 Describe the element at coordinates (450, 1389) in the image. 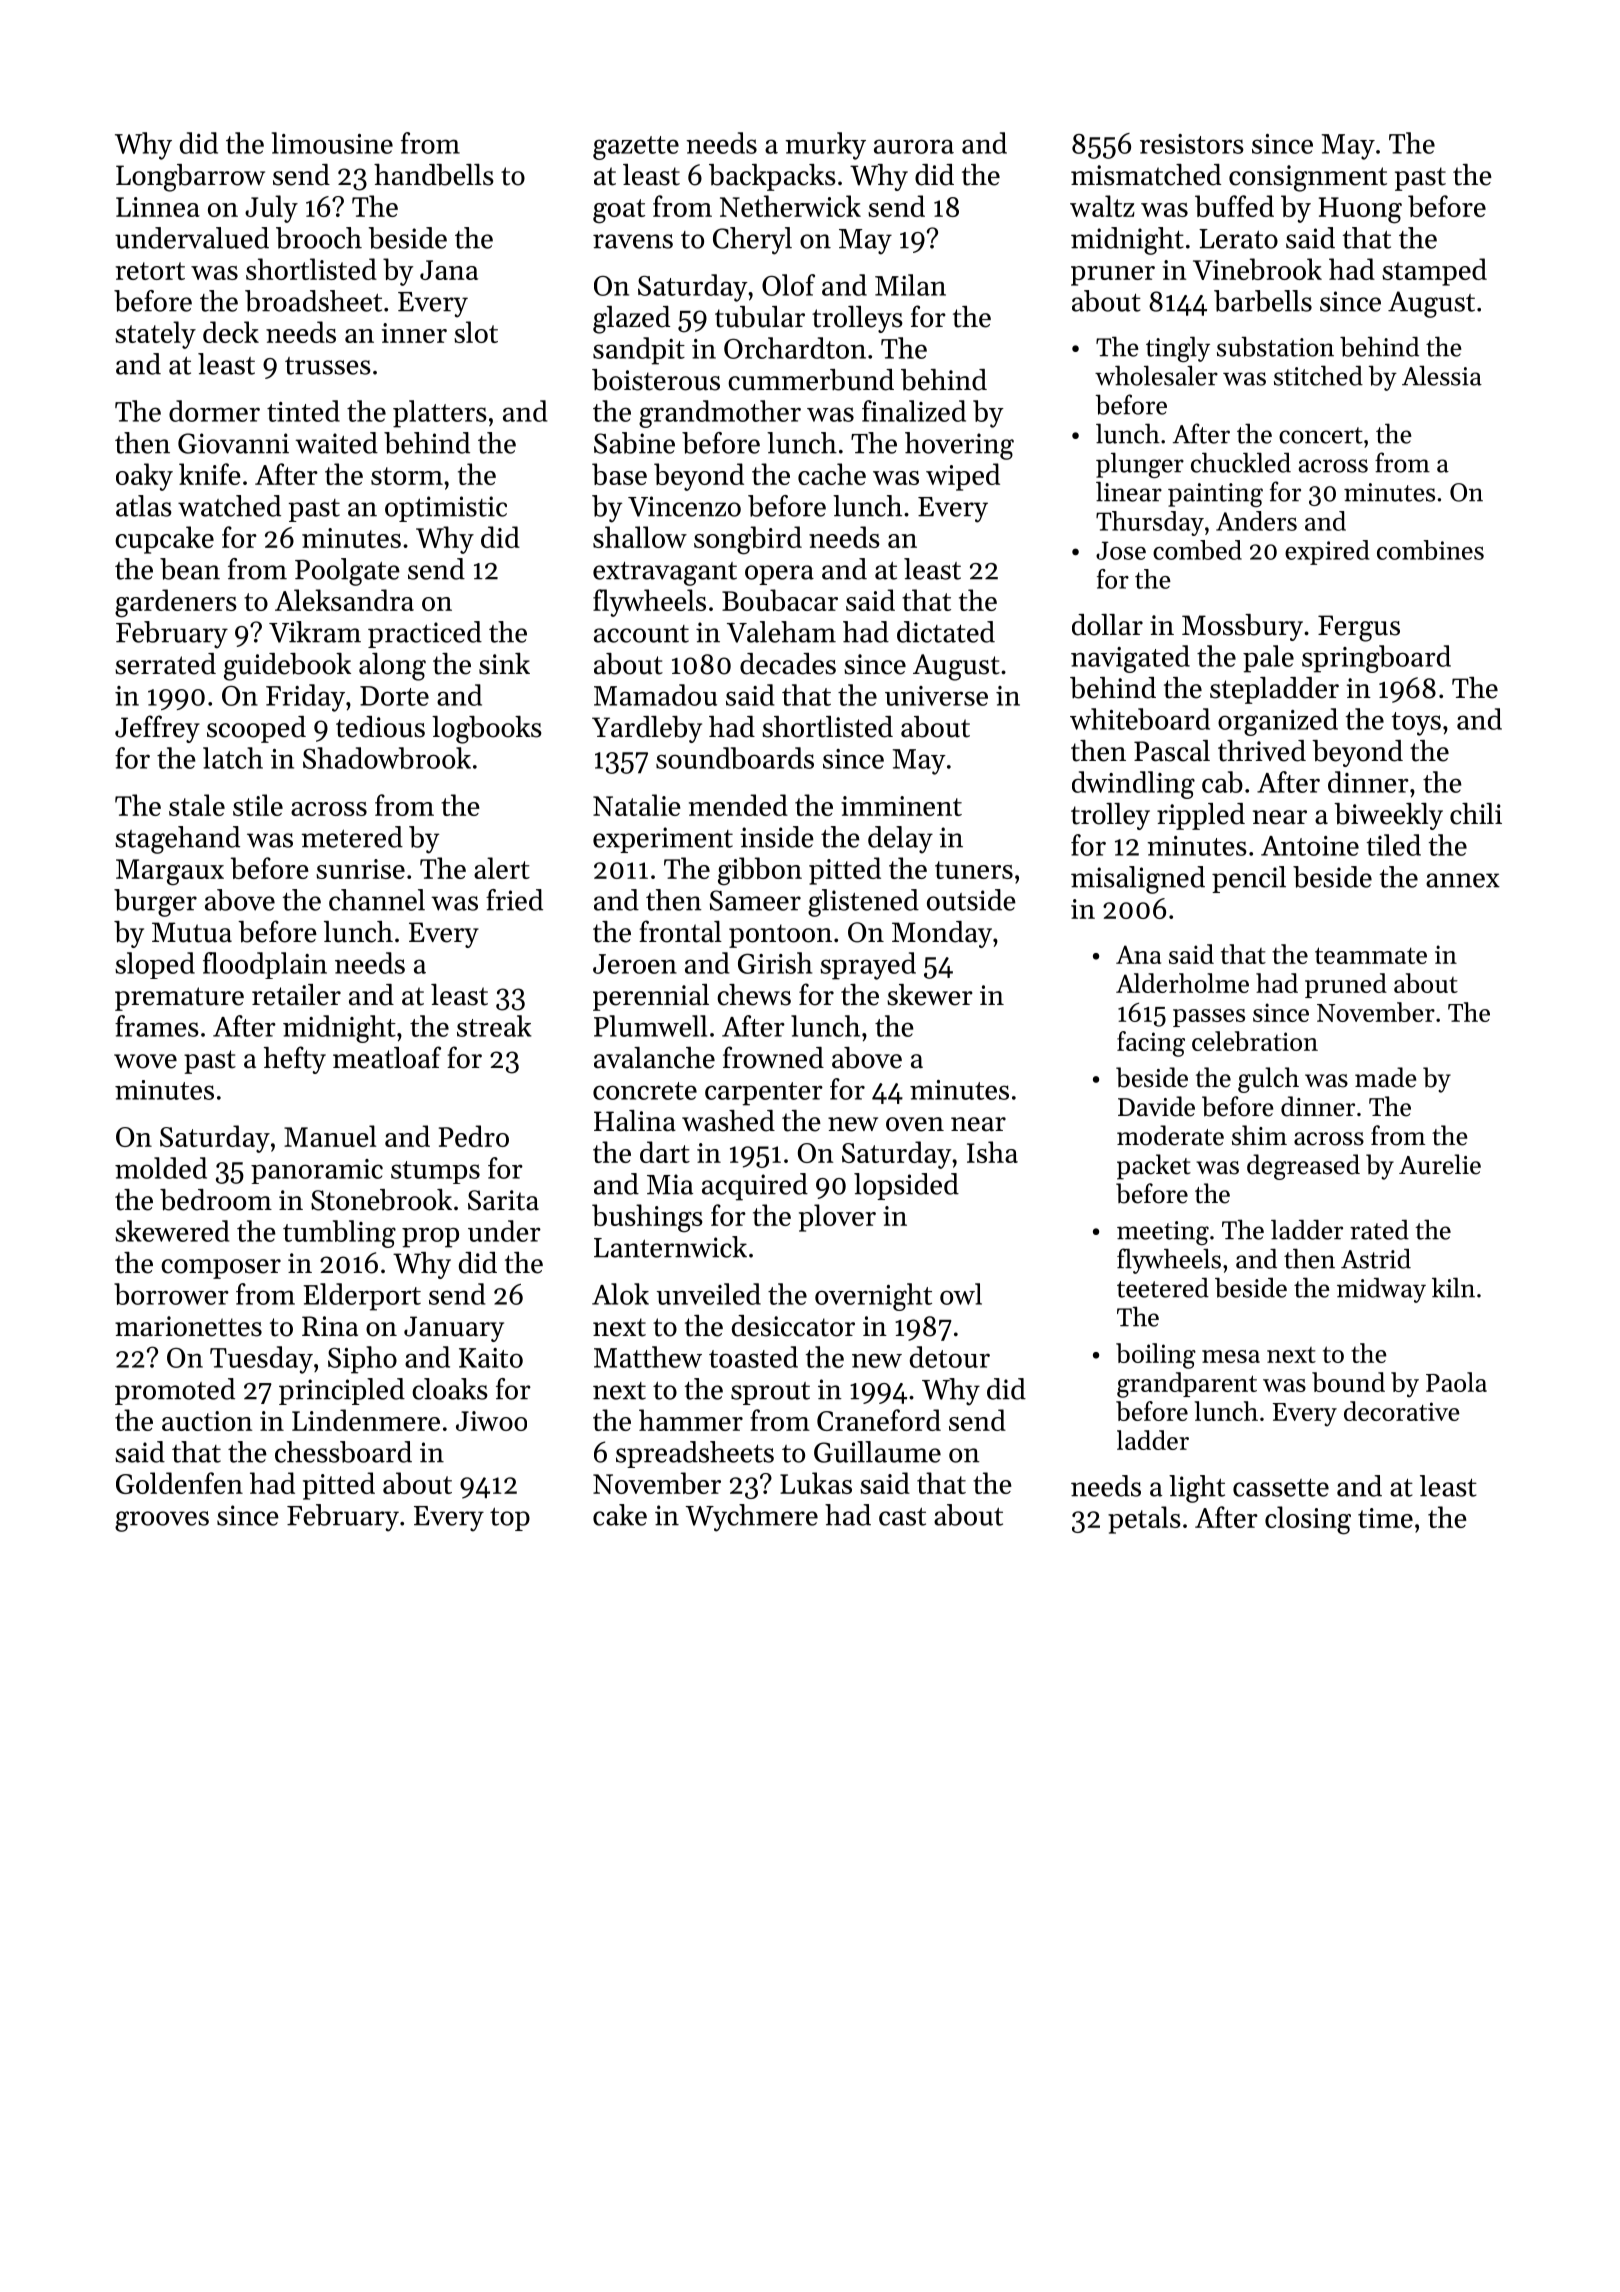

I see `cloaks` at that location.
